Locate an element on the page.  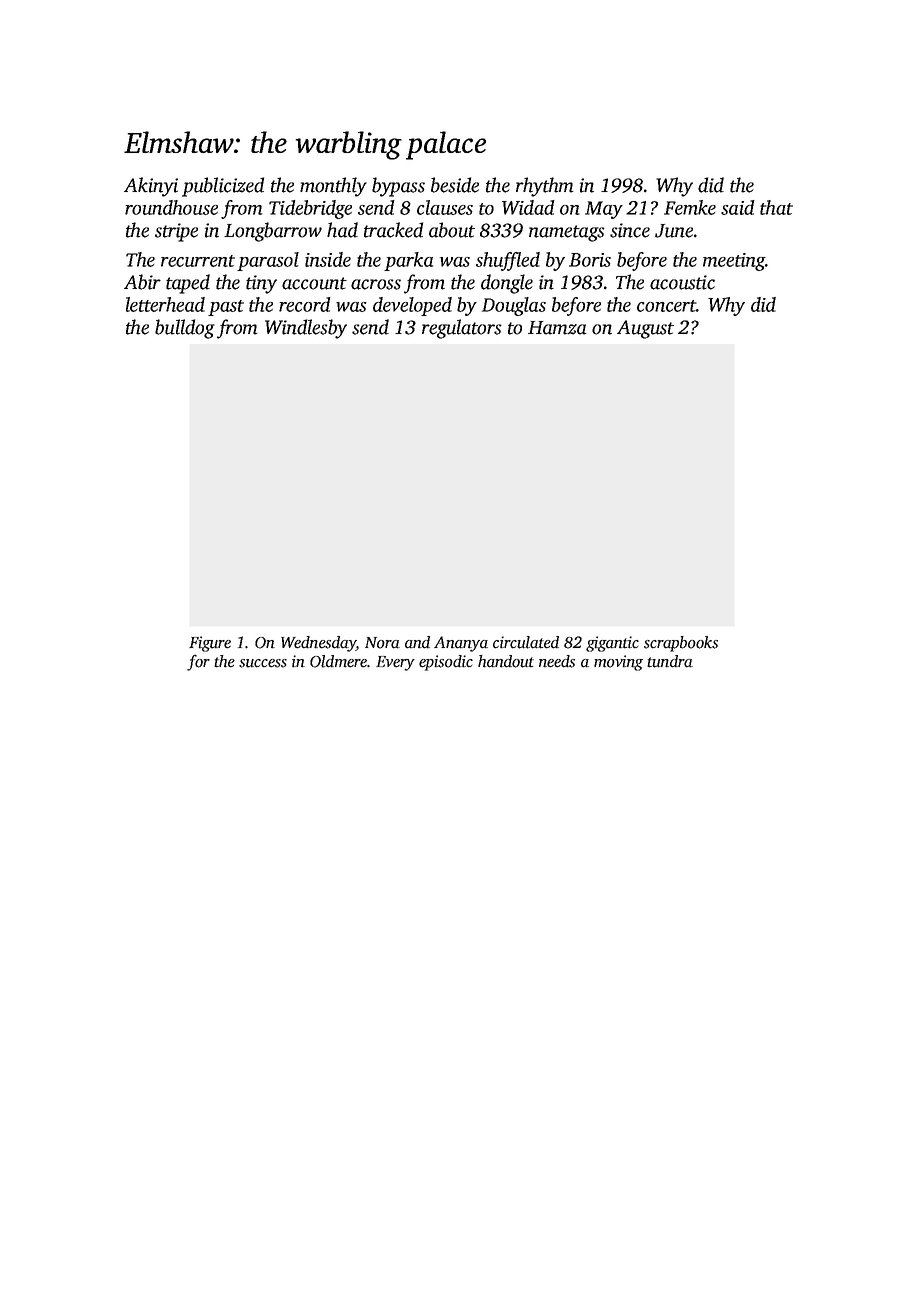
scrapbooks is located at coordinates (681, 644).
